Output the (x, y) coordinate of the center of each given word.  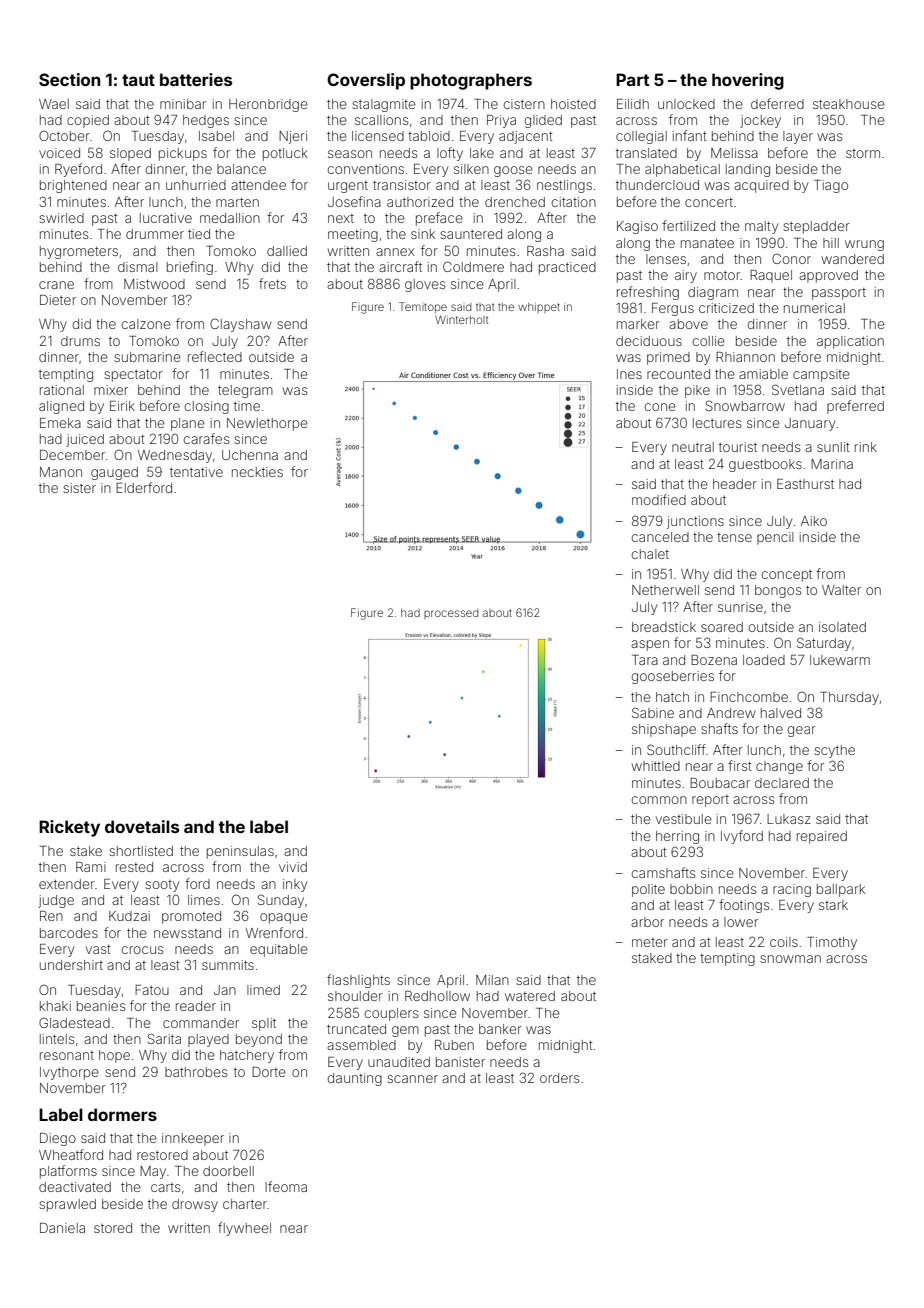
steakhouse (849, 104)
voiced (59, 153)
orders (559, 1078)
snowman (790, 959)
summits (228, 965)
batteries (196, 79)
